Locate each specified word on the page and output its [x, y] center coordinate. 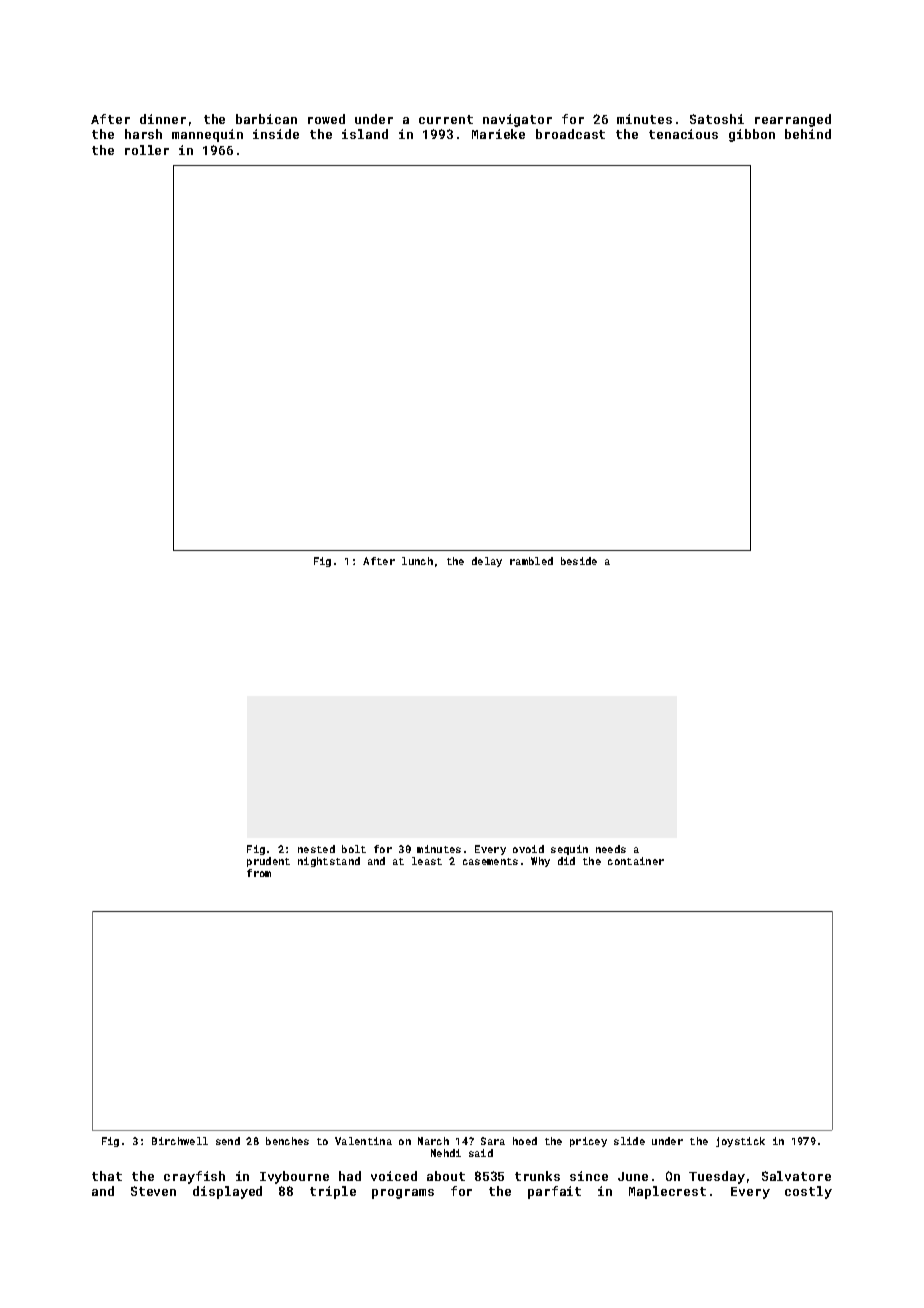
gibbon [752, 135]
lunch [417, 561]
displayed [227, 1192]
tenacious [683, 134]
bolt [354, 849]
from [259, 873]
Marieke [498, 134]
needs [611, 849]
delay [487, 562]
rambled [531, 561]
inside [276, 134]
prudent [268, 862]
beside [579, 561]
